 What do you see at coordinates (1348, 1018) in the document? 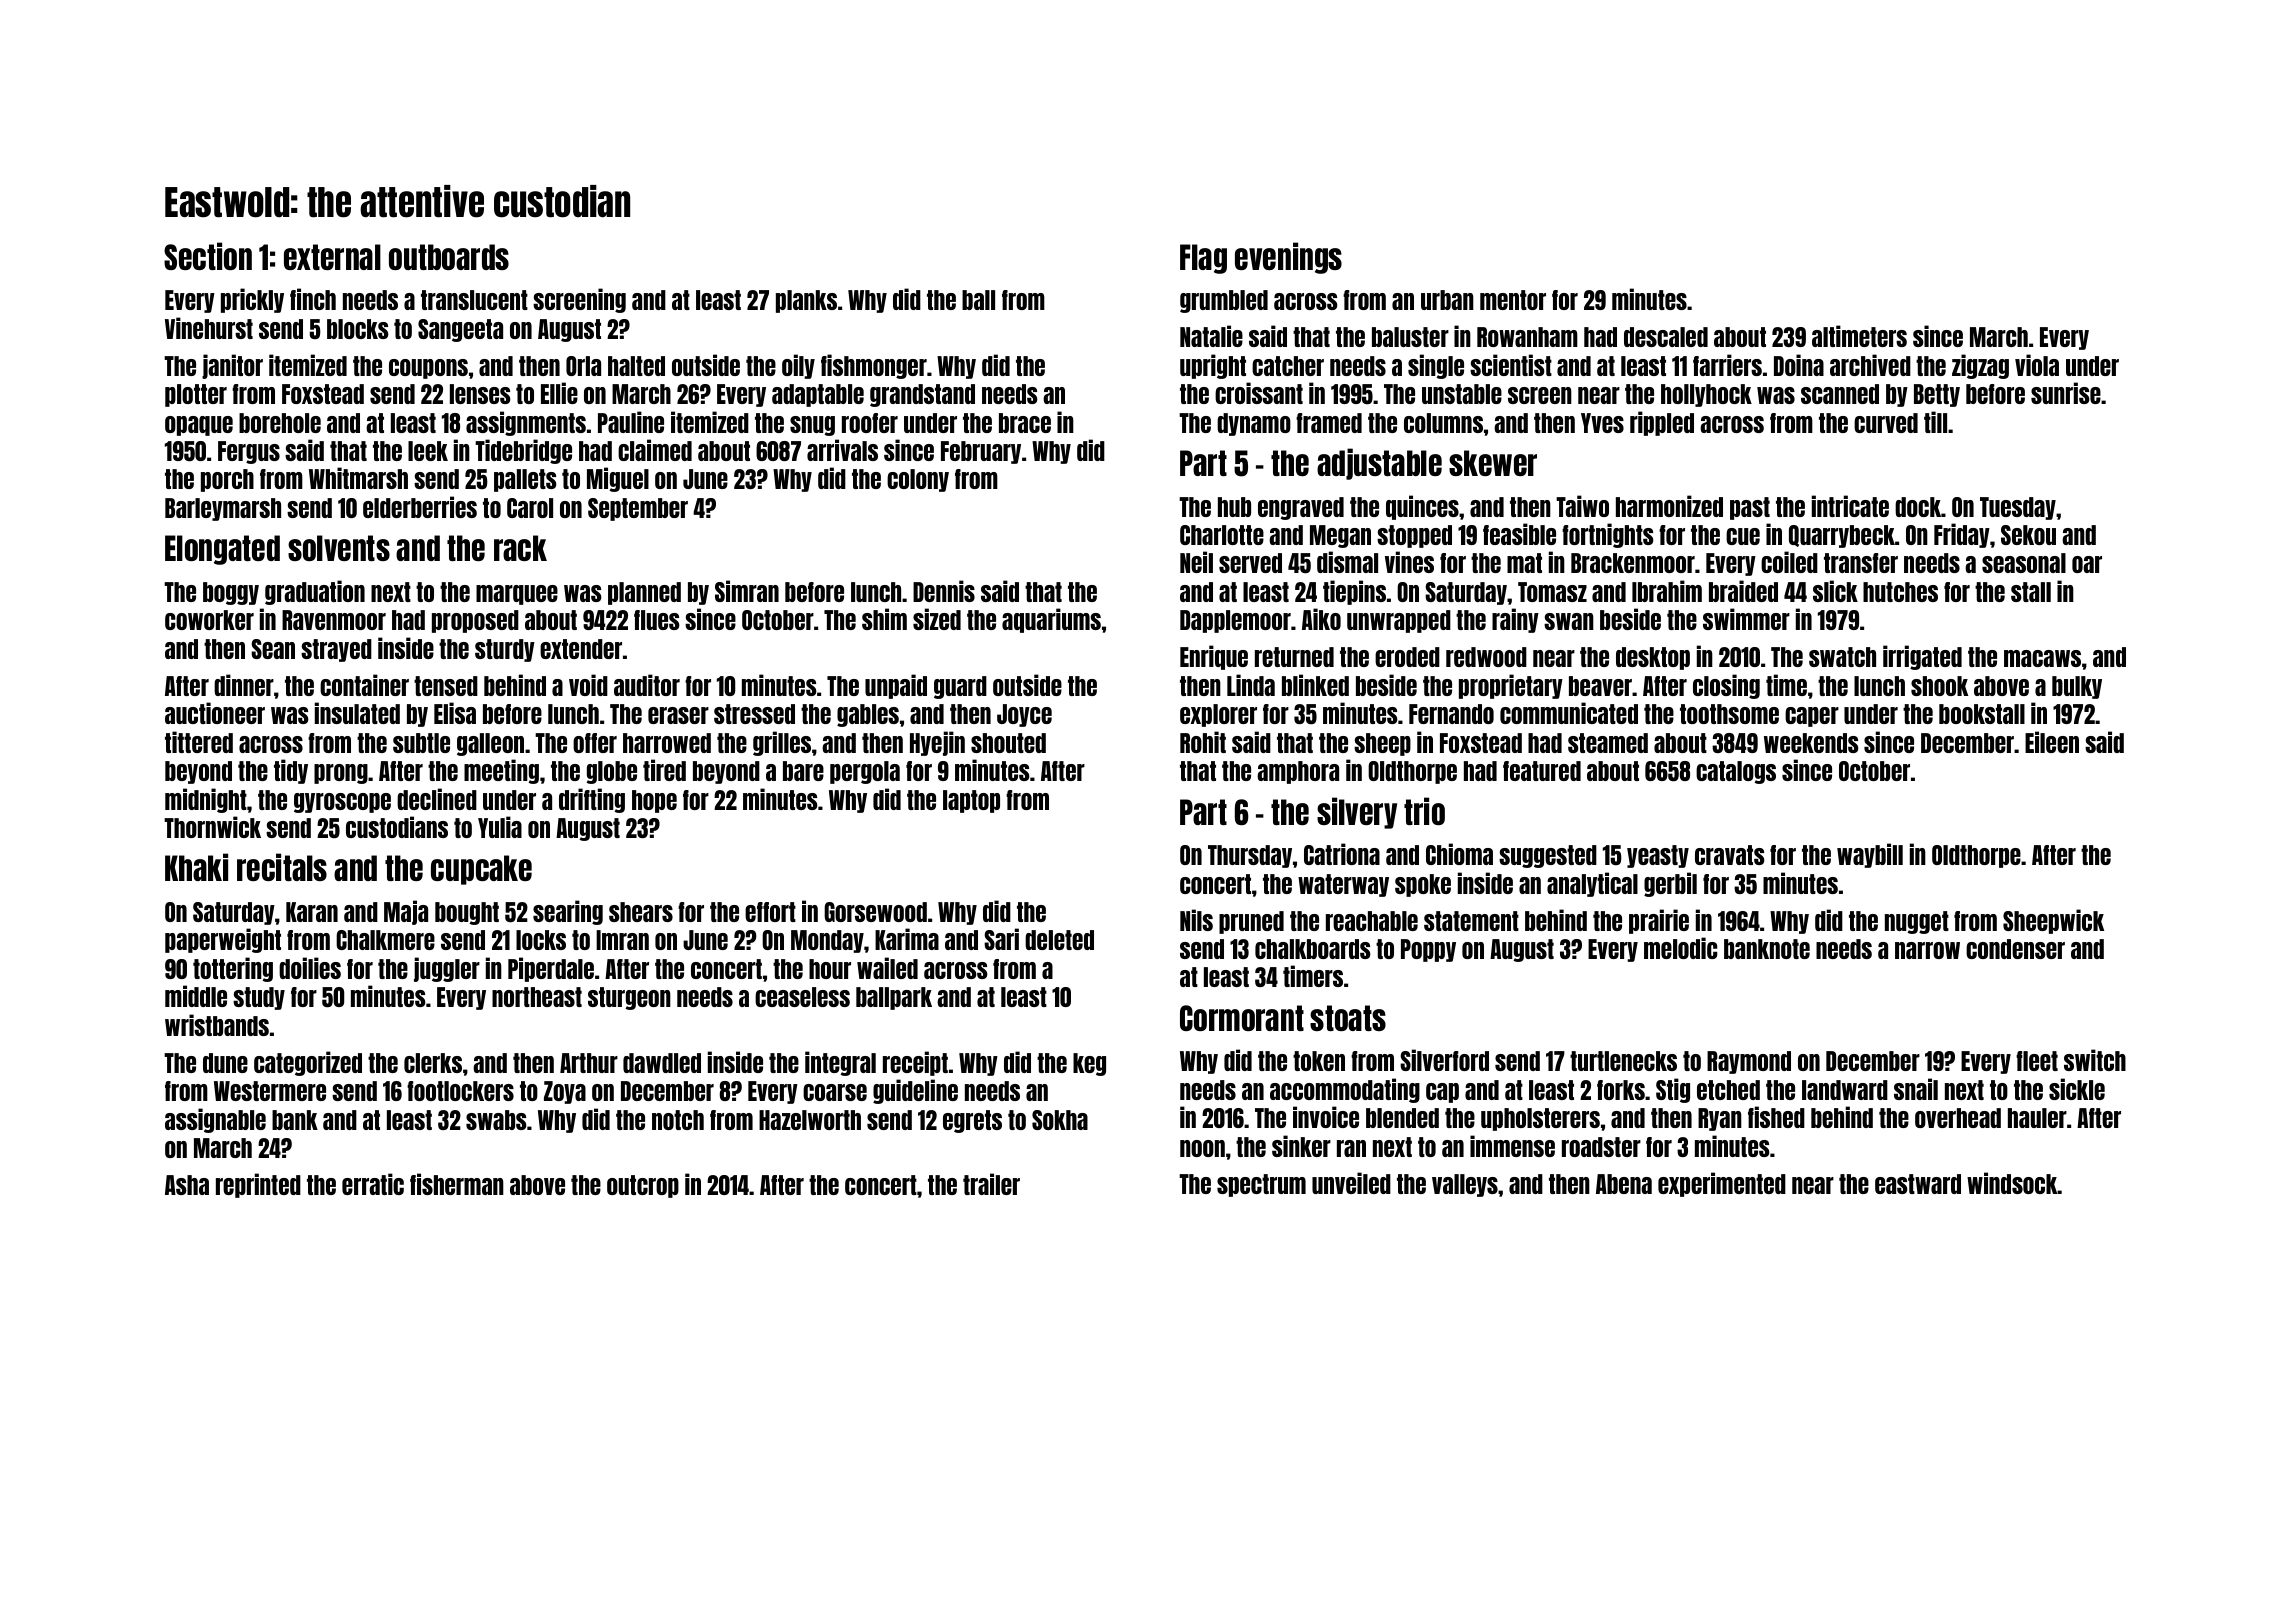
I see `stoats` at bounding box center [1348, 1018].
